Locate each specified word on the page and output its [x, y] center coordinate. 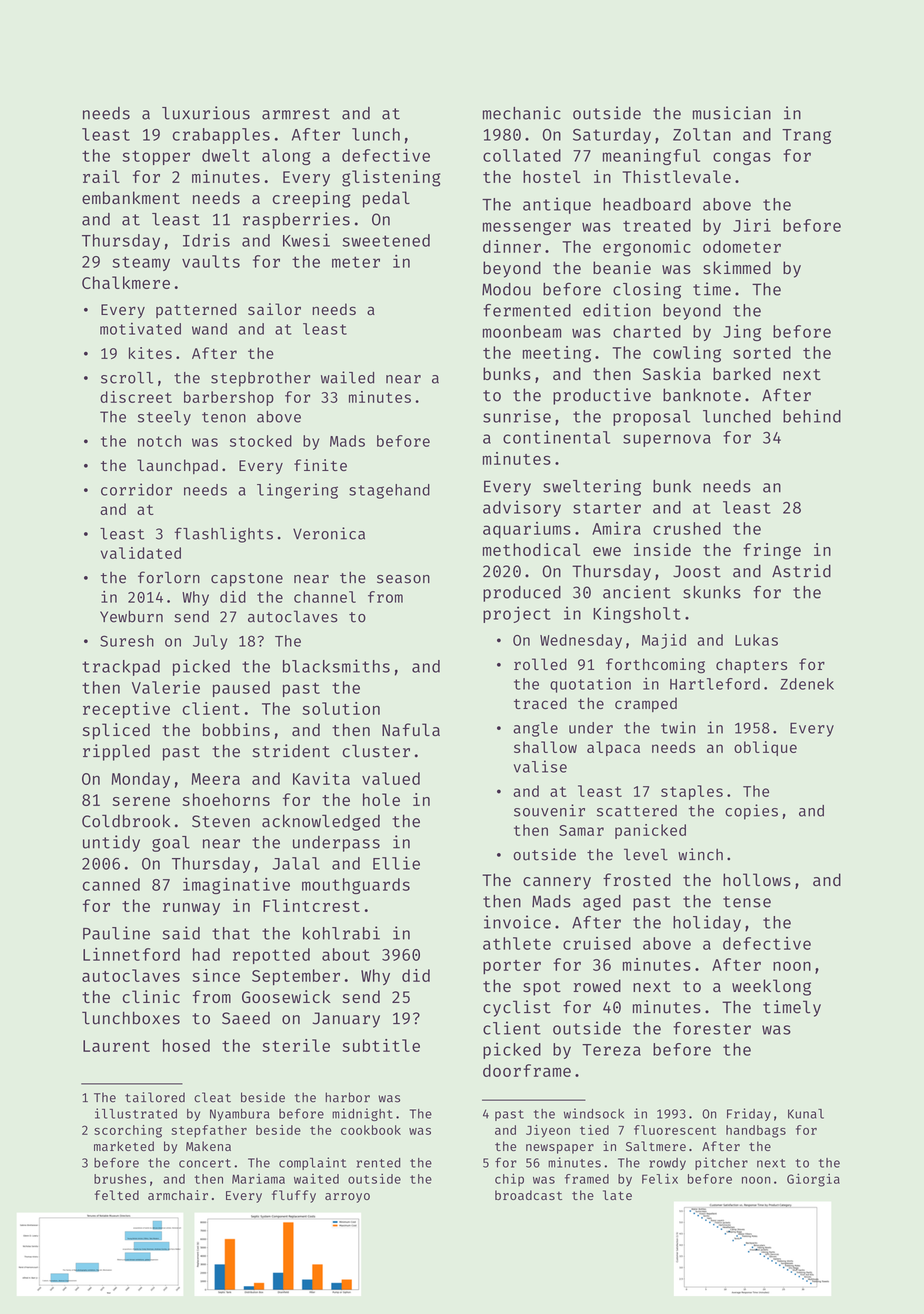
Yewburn [131, 616]
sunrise [517, 416]
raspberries [296, 220]
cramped [646, 704]
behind [812, 416]
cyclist [517, 1008]
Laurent [116, 1046]
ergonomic [647, 248]
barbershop [229, 398]
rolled [540, 664]
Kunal [806, 1114]
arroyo [347, 1198]
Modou [506, 289]
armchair [178, 1195]
